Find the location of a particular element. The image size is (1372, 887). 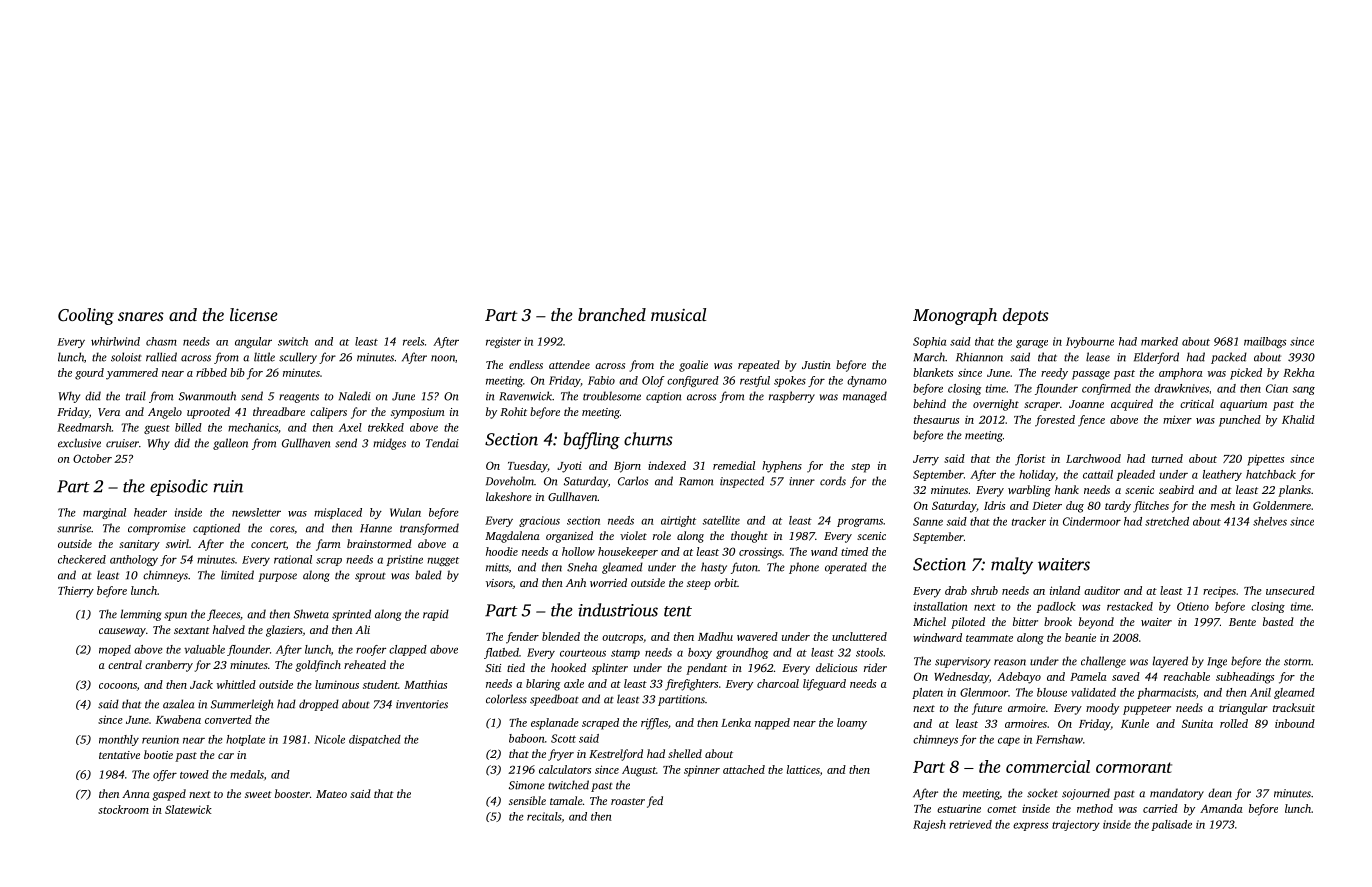

valuable is located at coordinates (204, 649).
